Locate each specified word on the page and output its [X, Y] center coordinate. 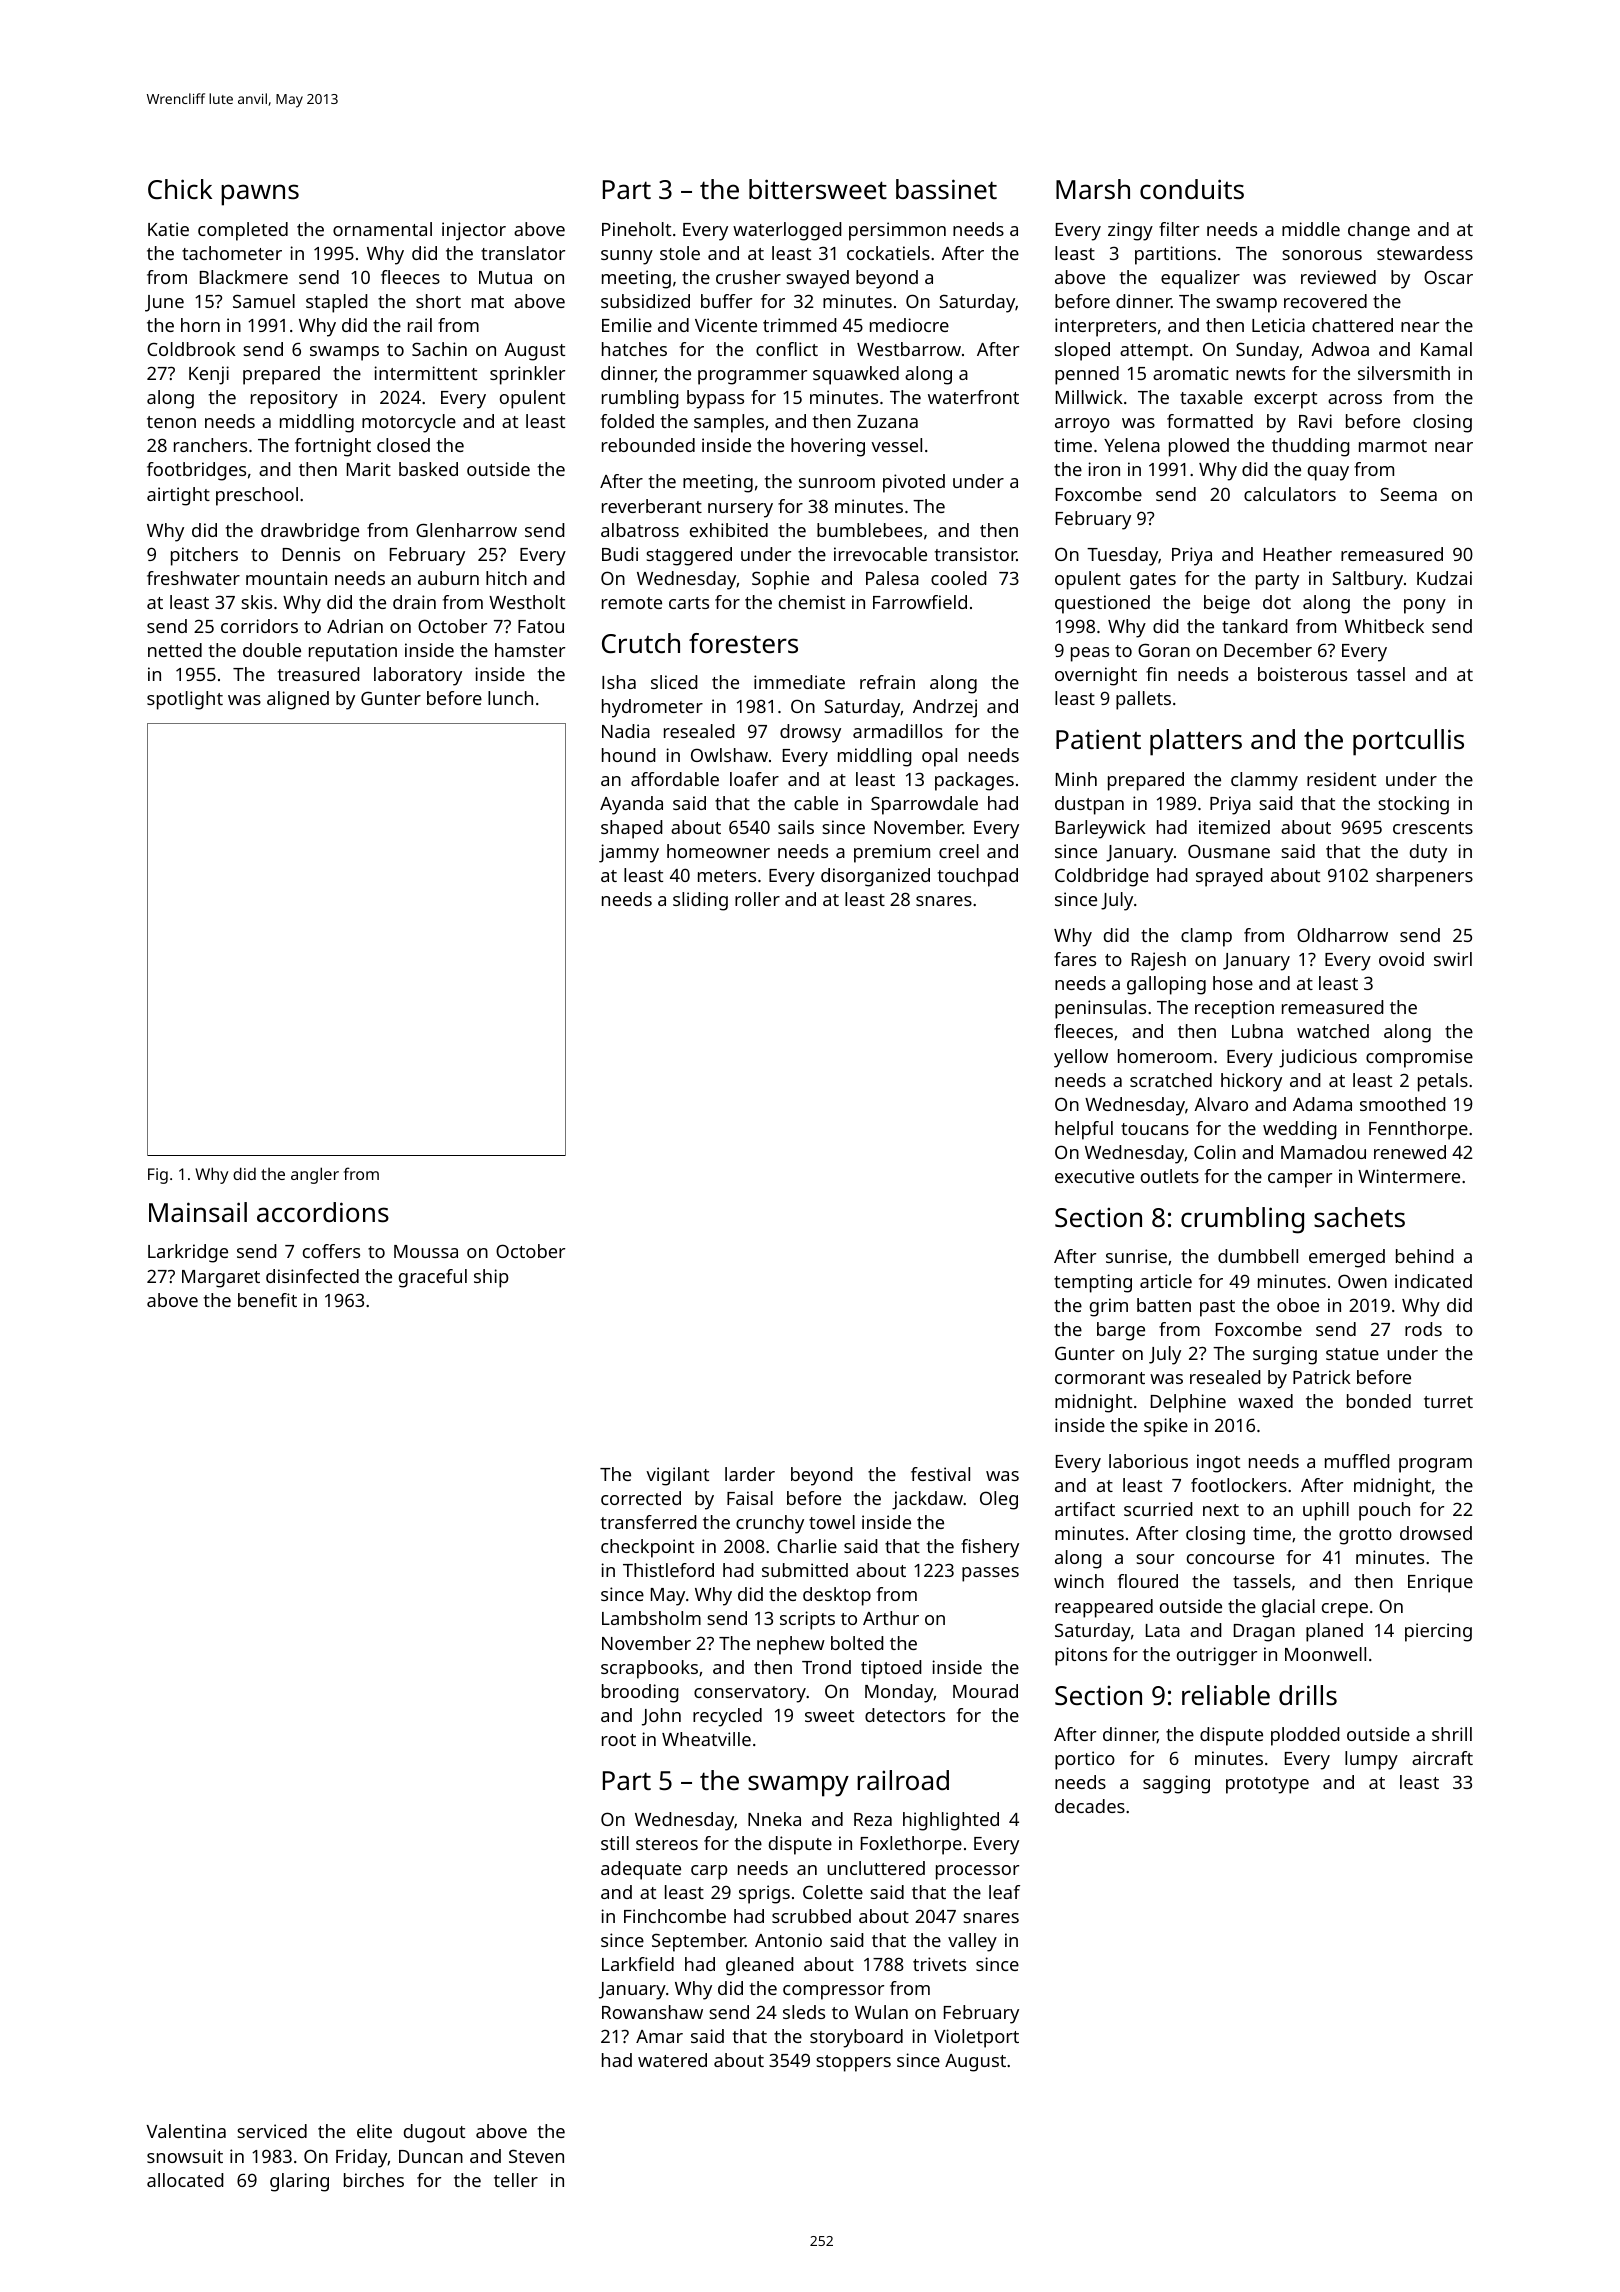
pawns [260, 195]
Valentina [186, 2131]
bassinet [946, 189]
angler [315, 1175]
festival [940, 1474]
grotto [1365, 1536]
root [619, 1740]
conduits [1192, 189]
